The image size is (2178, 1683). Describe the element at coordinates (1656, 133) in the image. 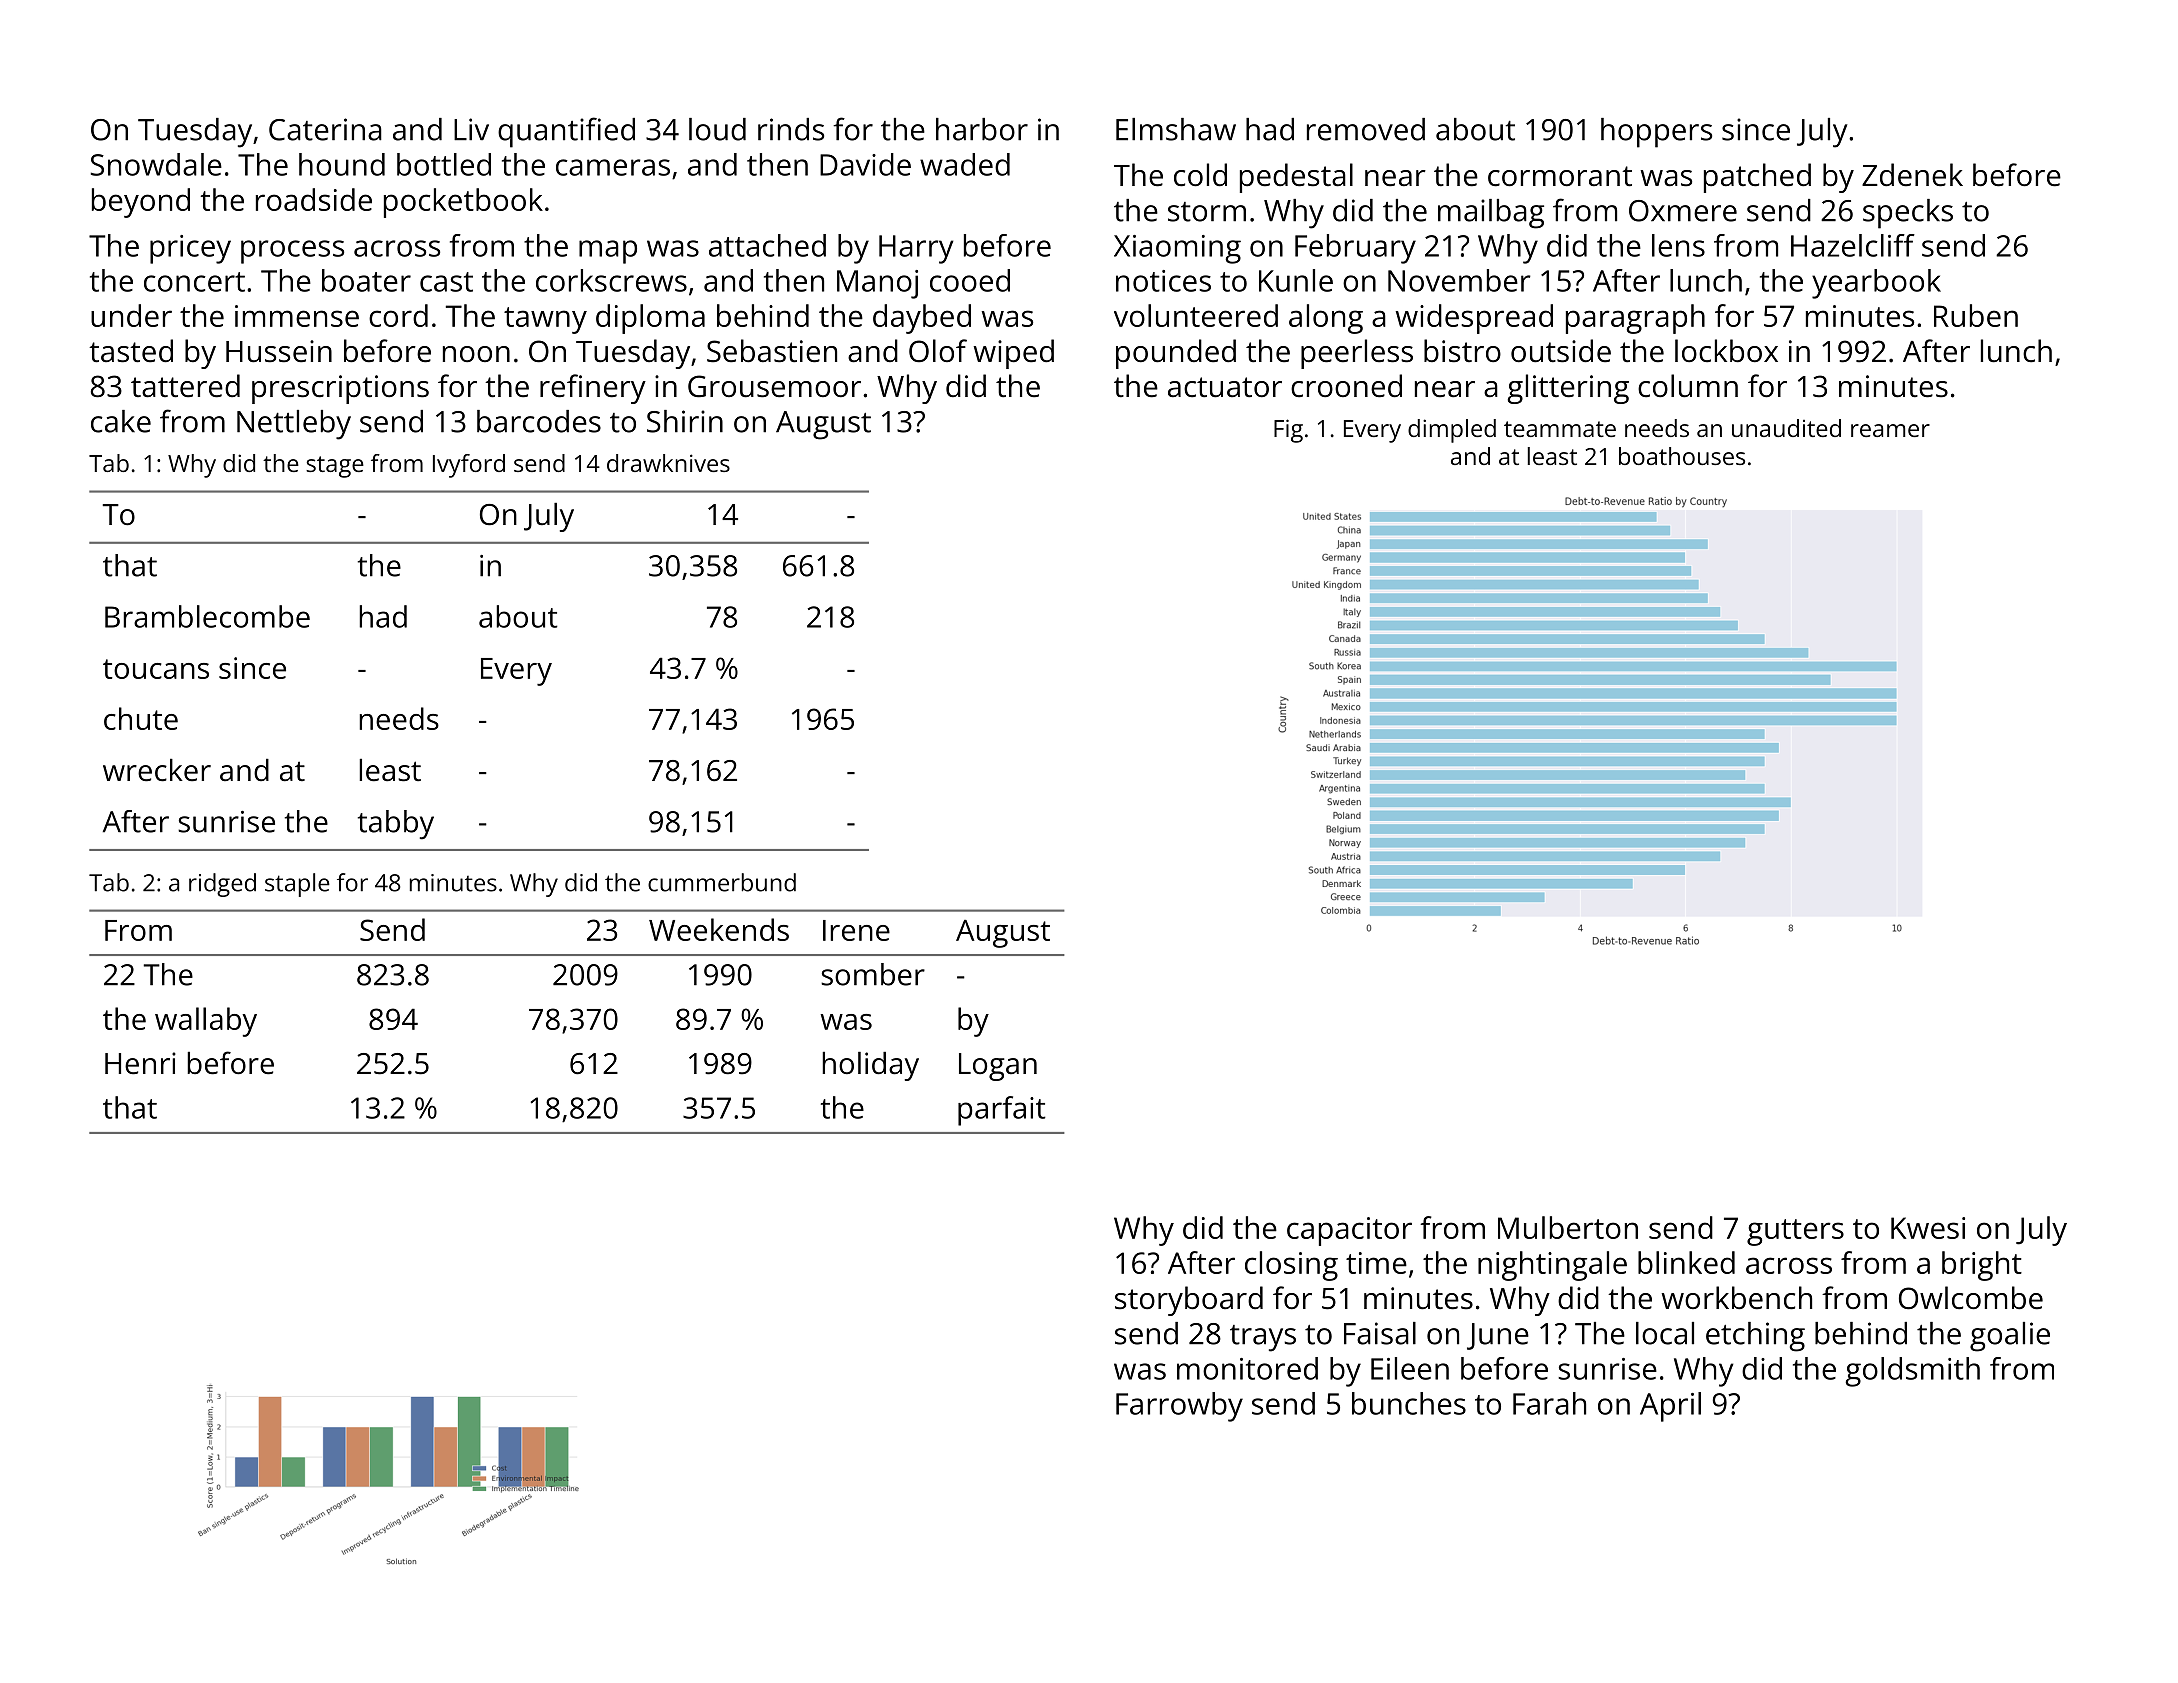

I see `hoppers` at that location.
